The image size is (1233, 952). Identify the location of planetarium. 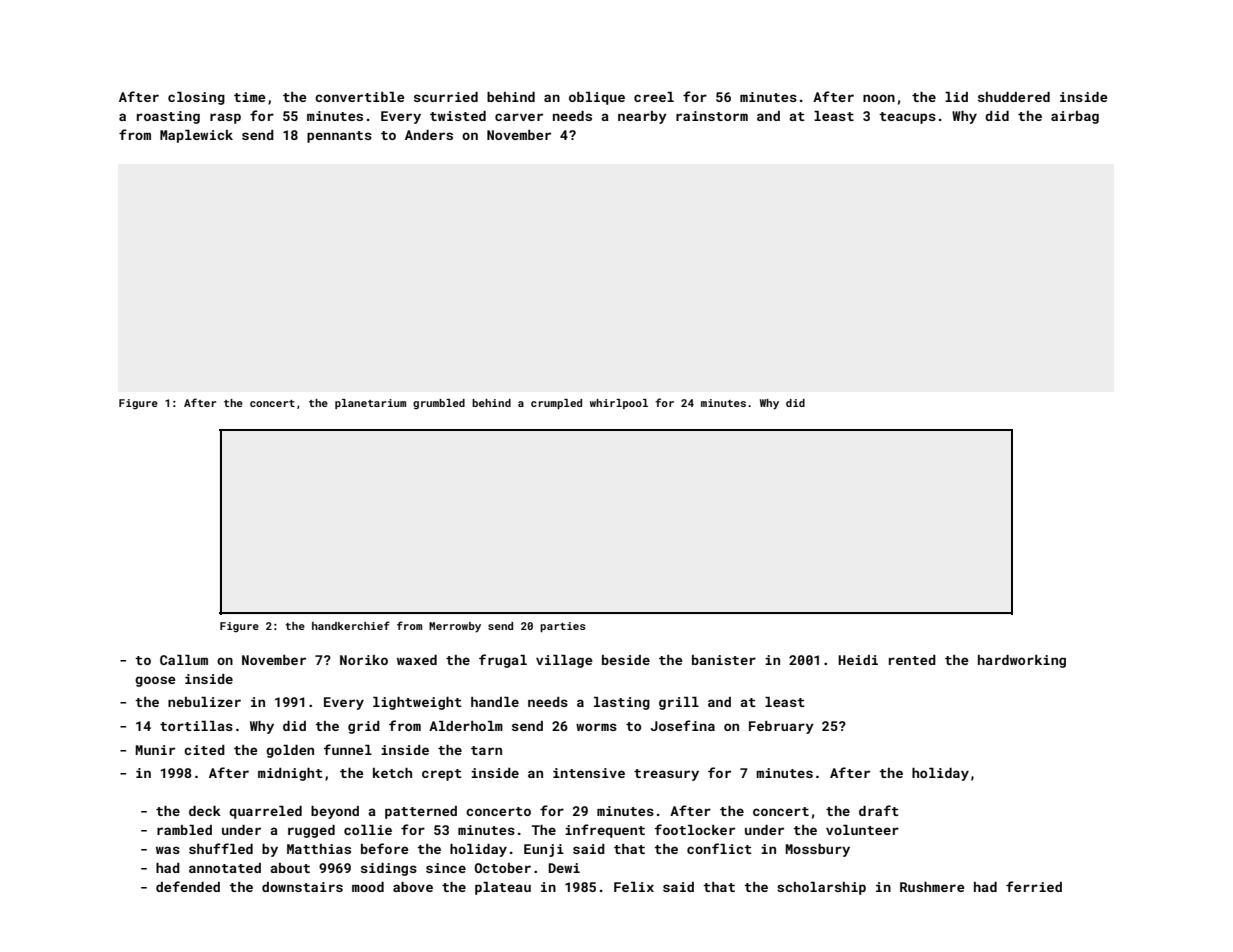
(370, 404).
